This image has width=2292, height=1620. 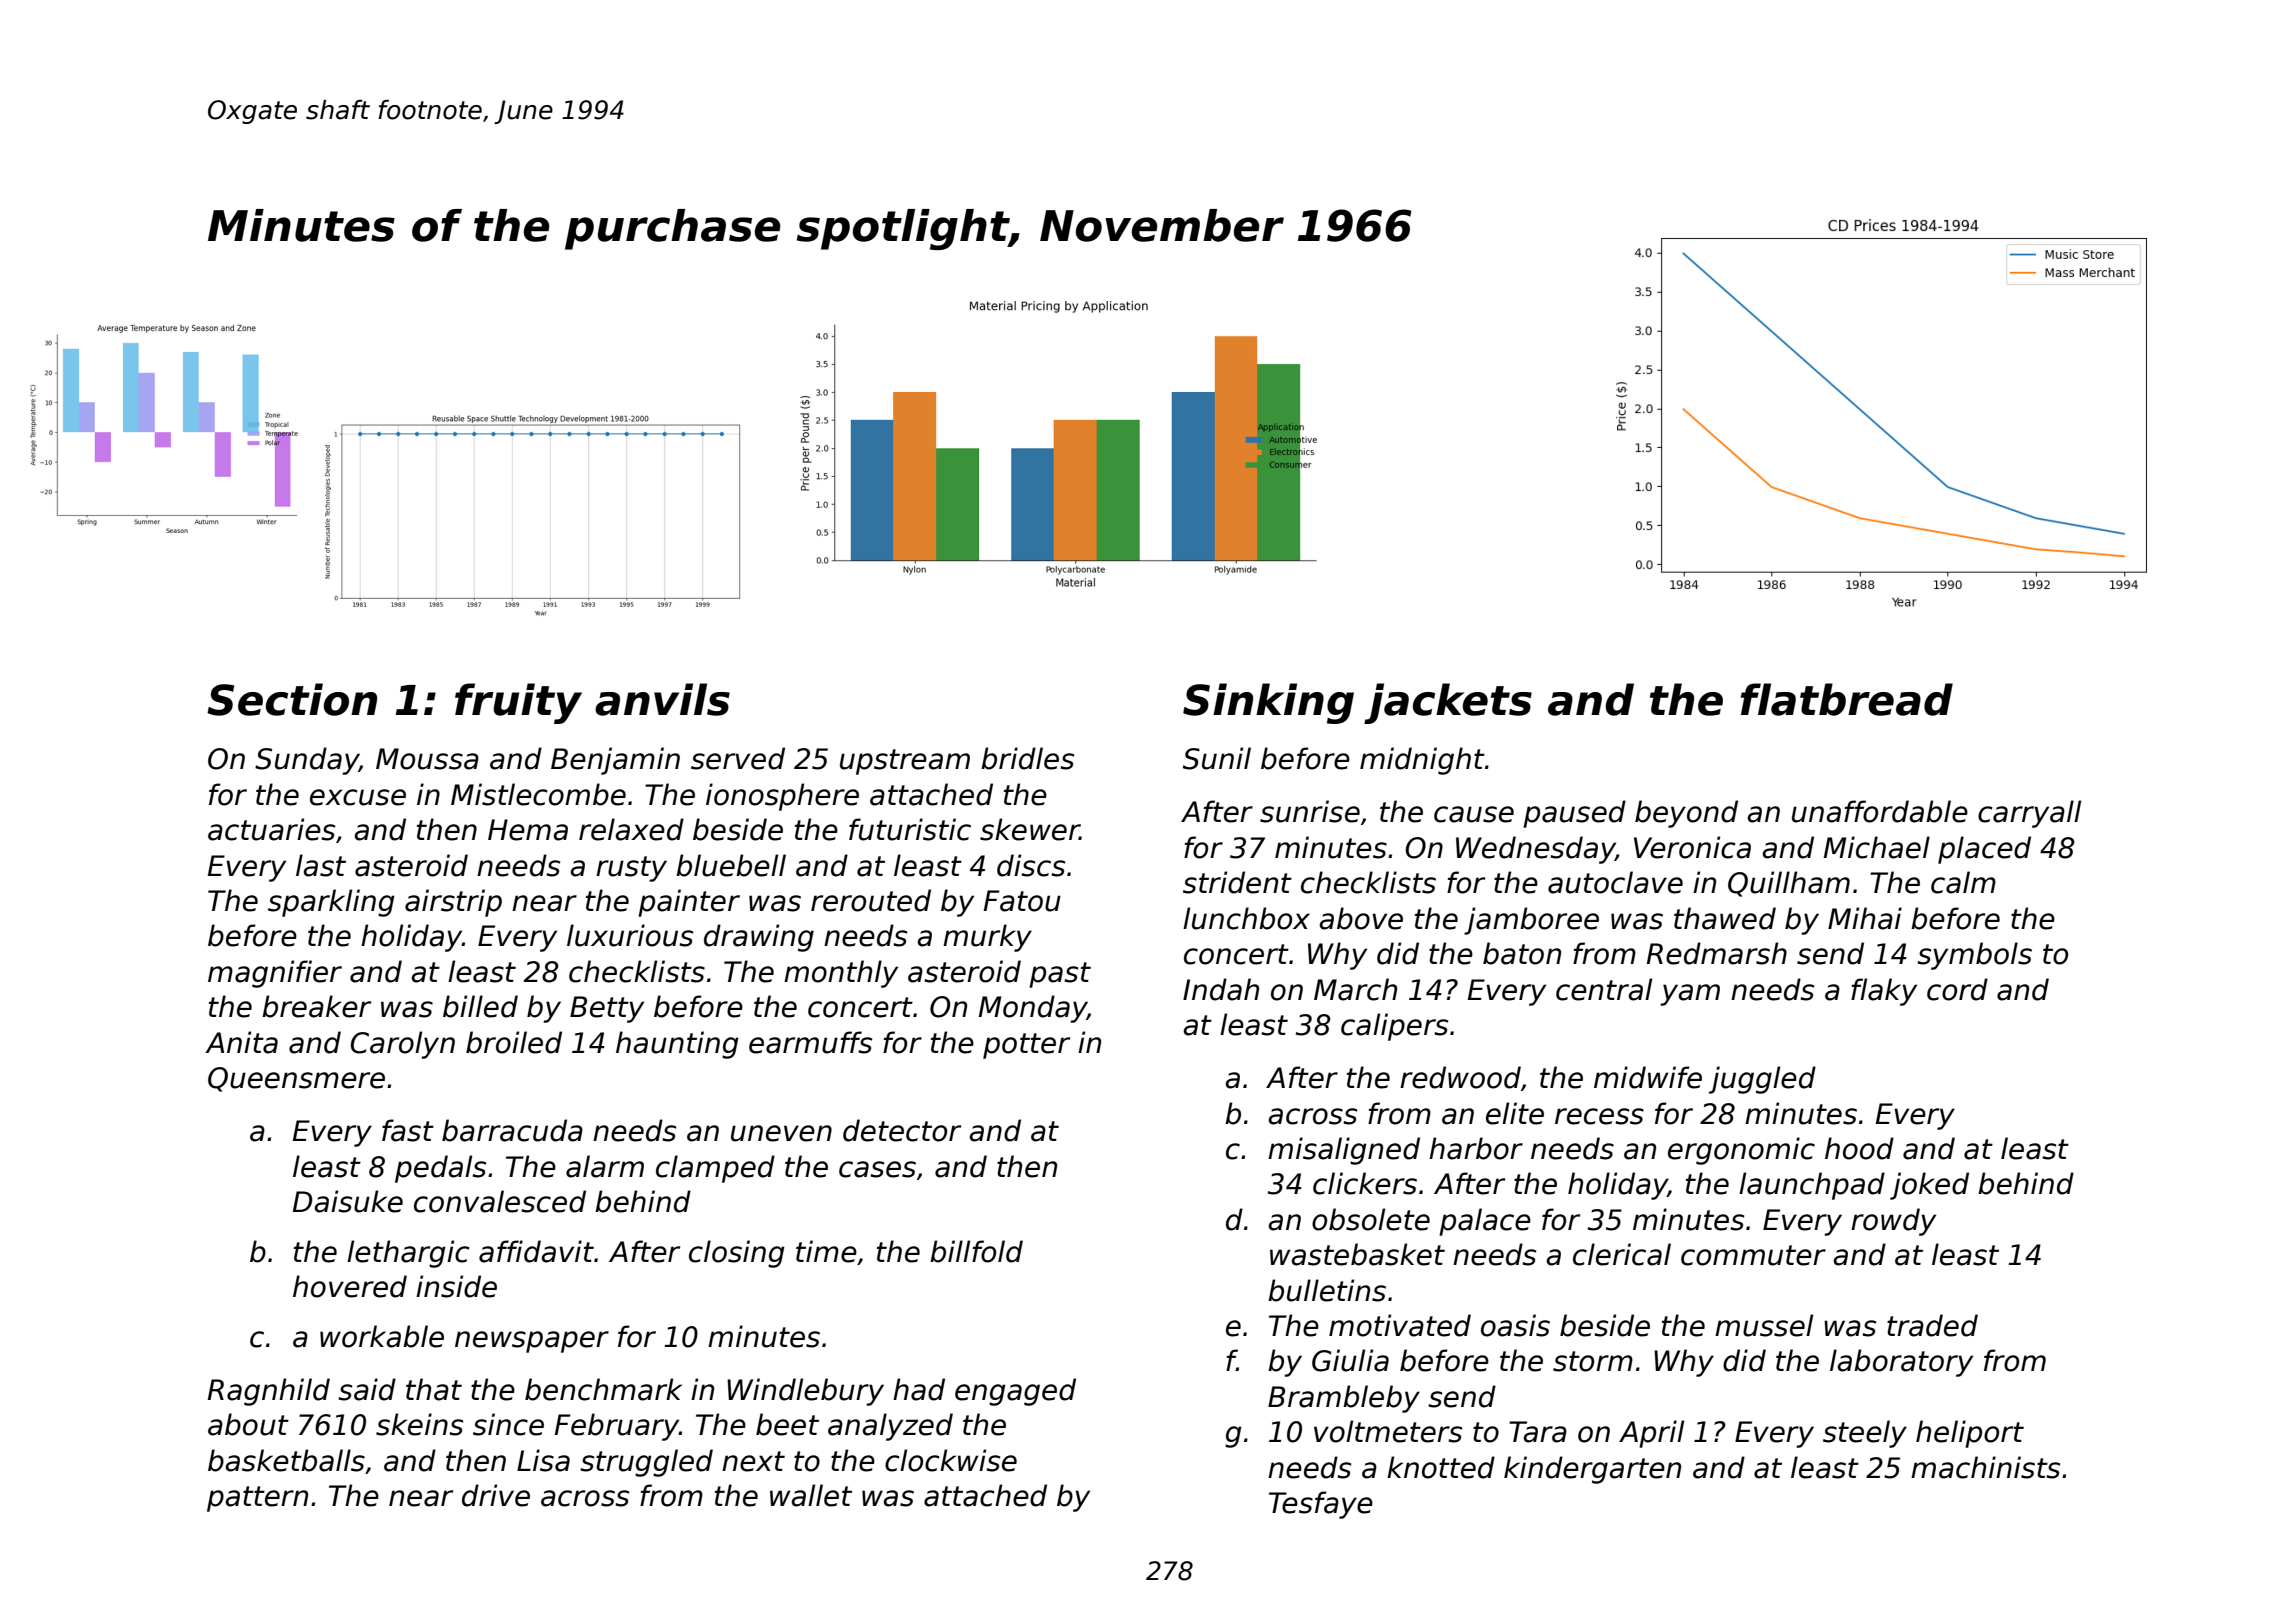 What do you see at coordinates (1344, 1151) in the image?
I see `misaligned` at bounding box center [1344, 1151].
